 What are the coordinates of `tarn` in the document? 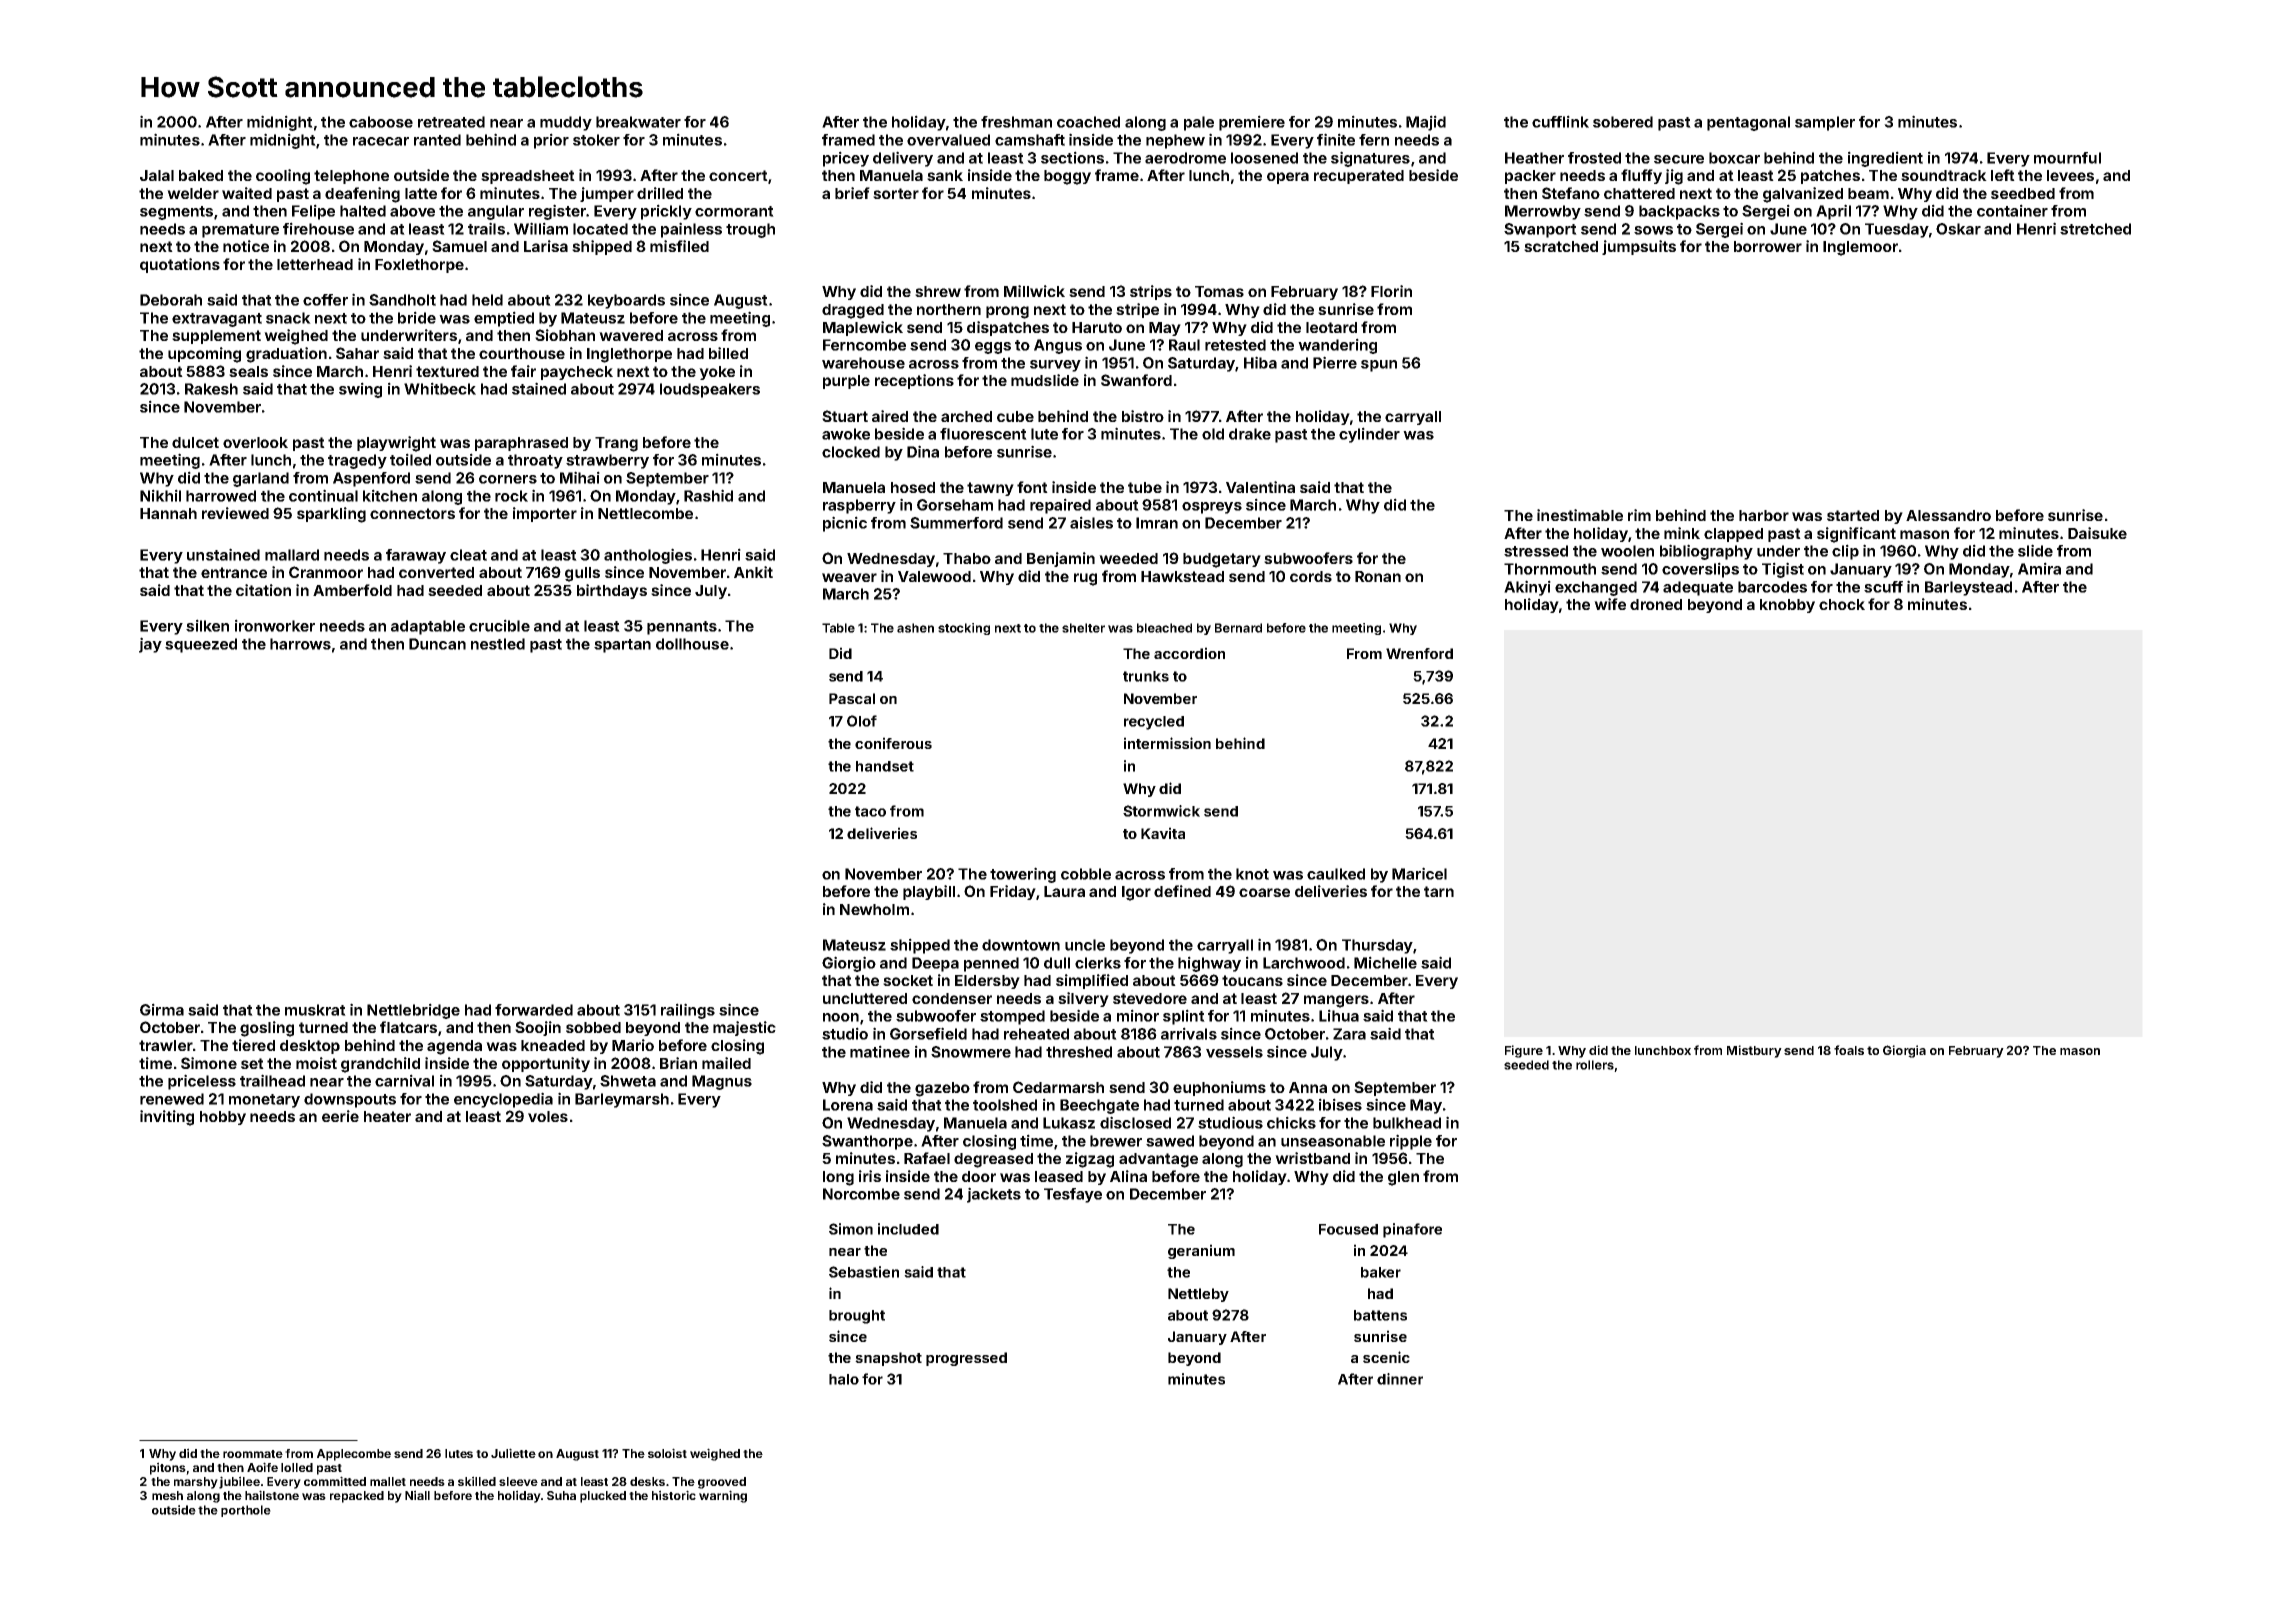 It's located at (1439, 891).
